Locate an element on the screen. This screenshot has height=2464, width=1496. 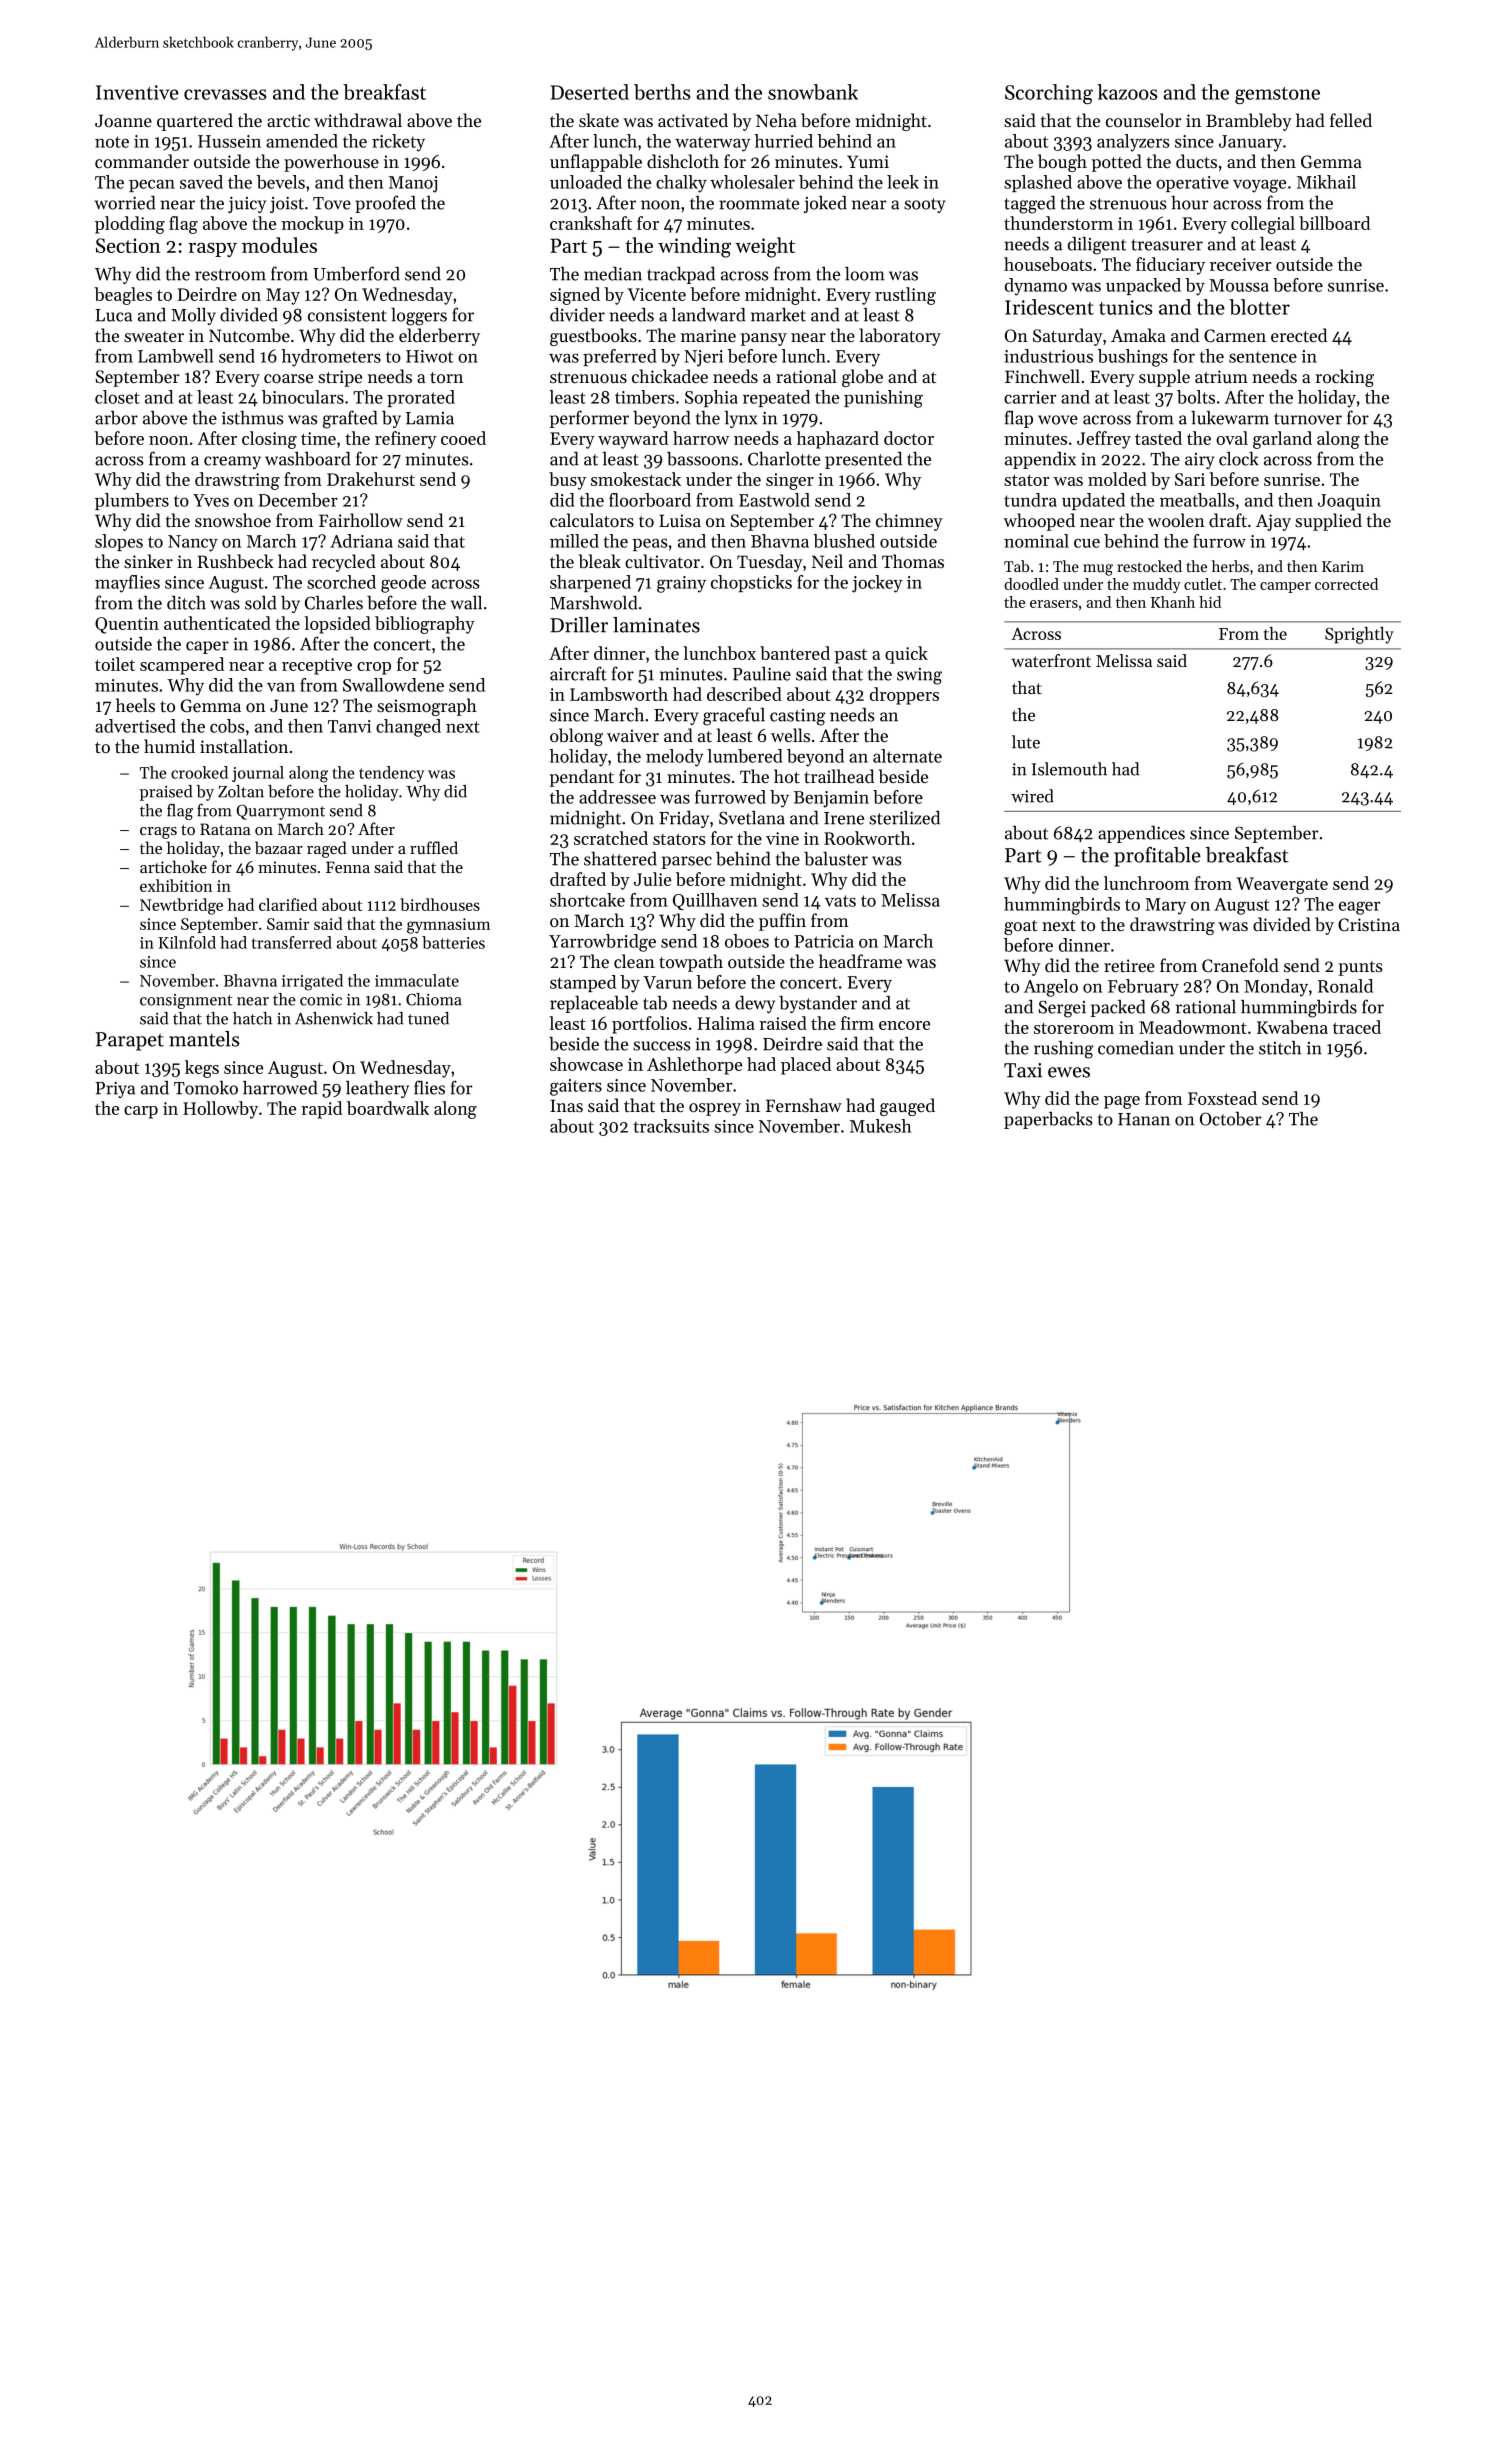
van is located at coordinates (281, 687).
